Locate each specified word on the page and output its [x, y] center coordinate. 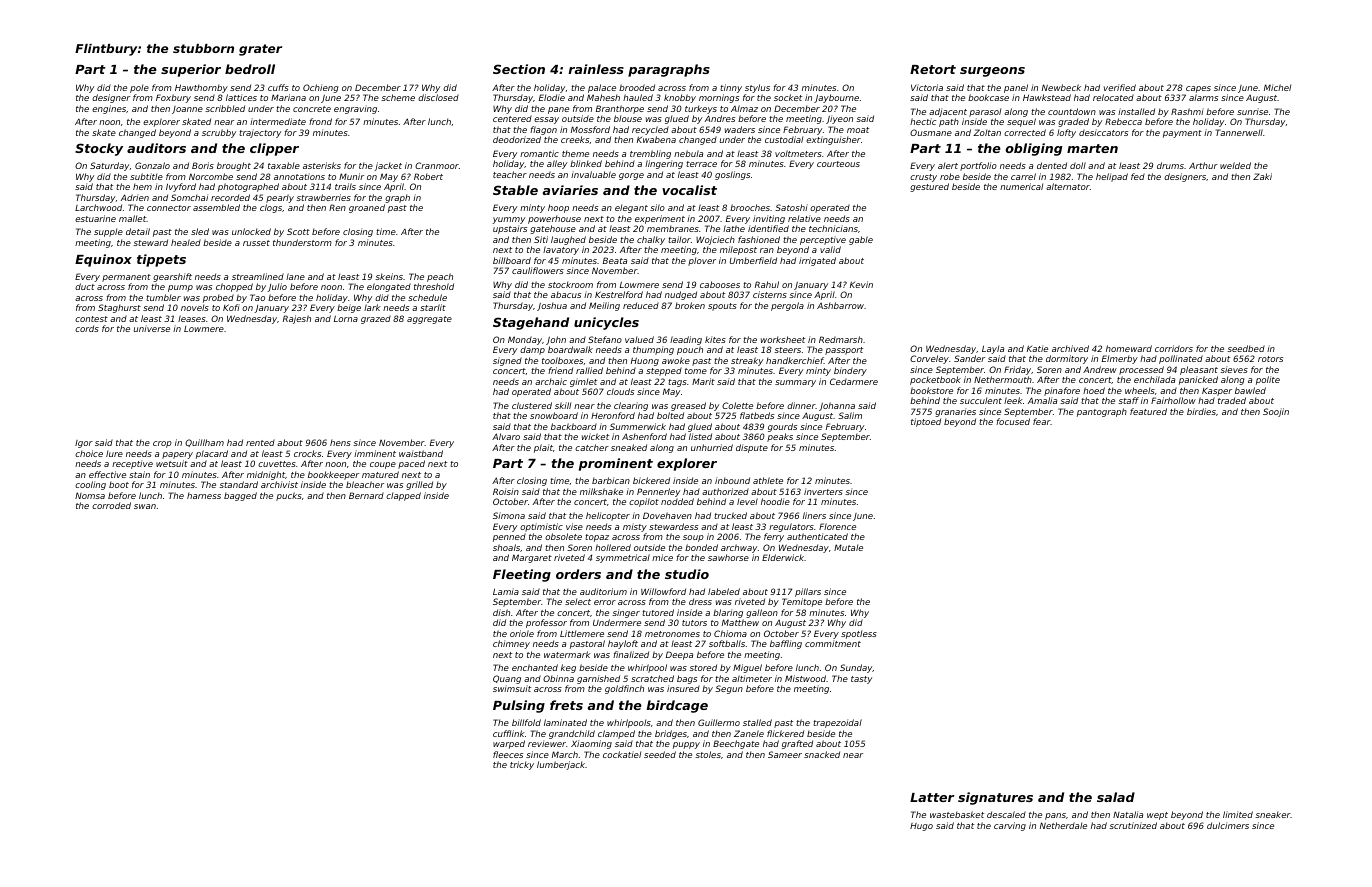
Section [519, 69]
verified [1120, 87]
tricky [522, 765]
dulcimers [1228, 825]
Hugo [921, 827]
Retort [933, 69]
